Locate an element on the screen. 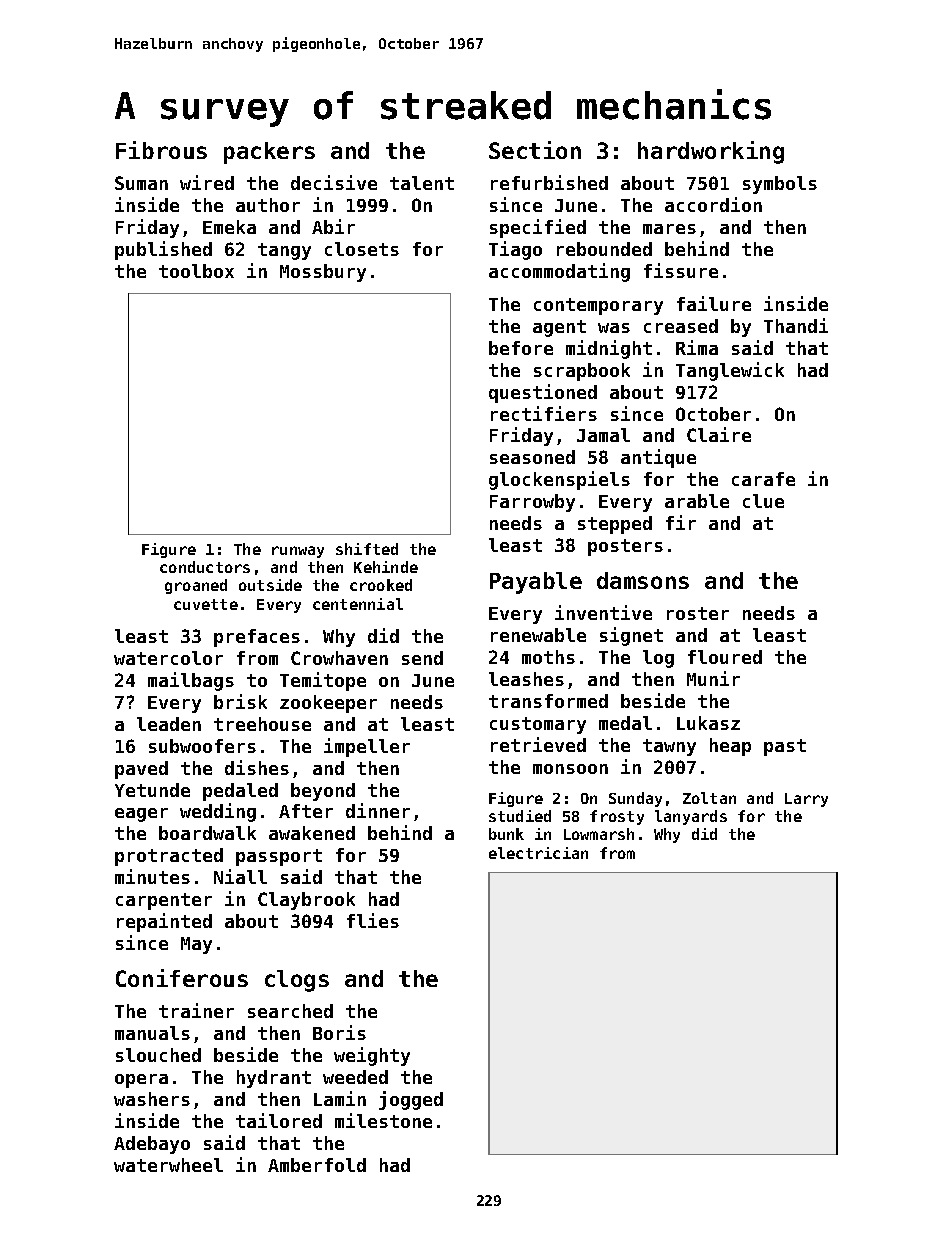  searched is located at coordinates (290, 1011).
